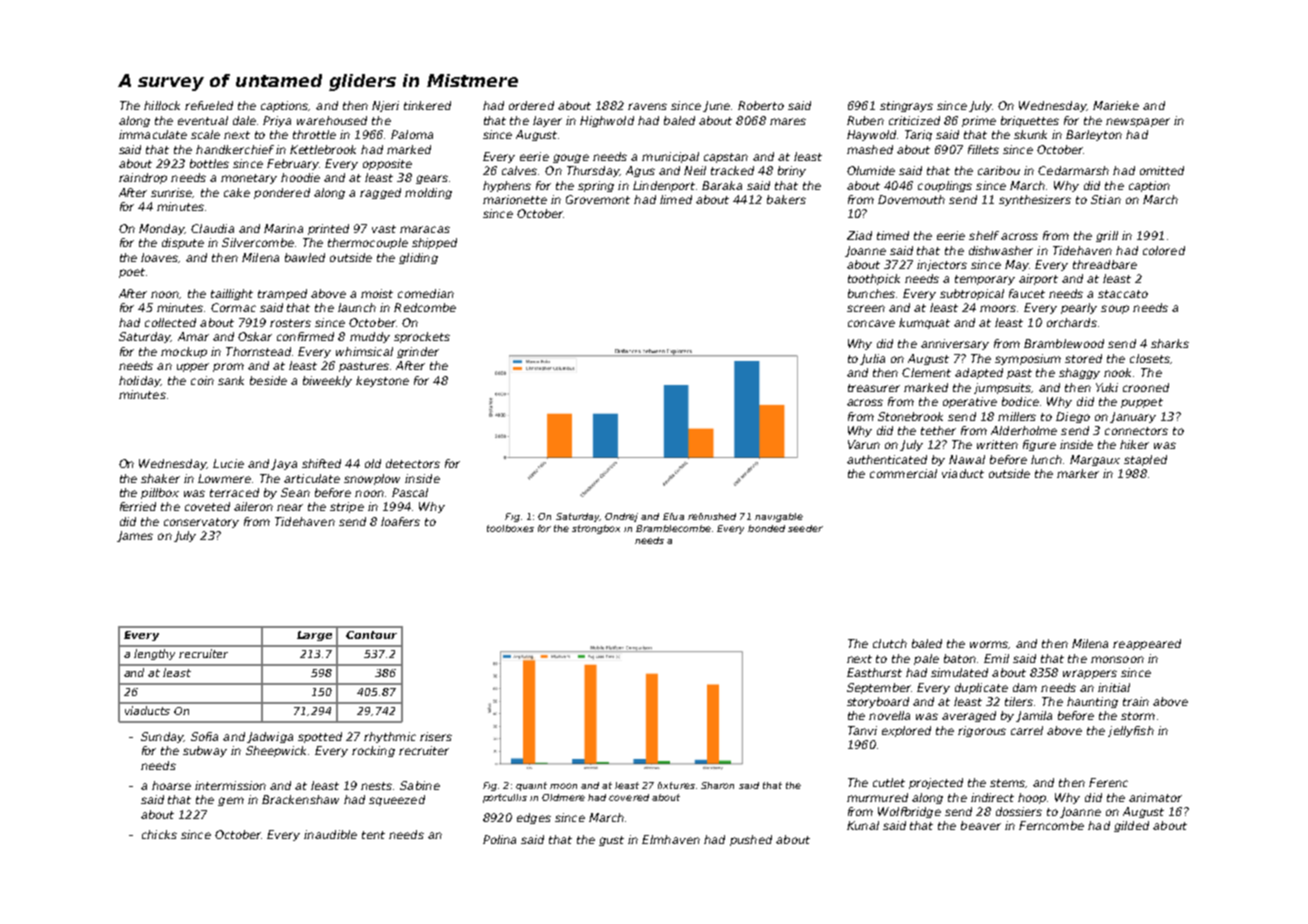  What do you see at coordinates (761, 105) in the page?
I see `Roberto` at bounding box center [761, 105].
